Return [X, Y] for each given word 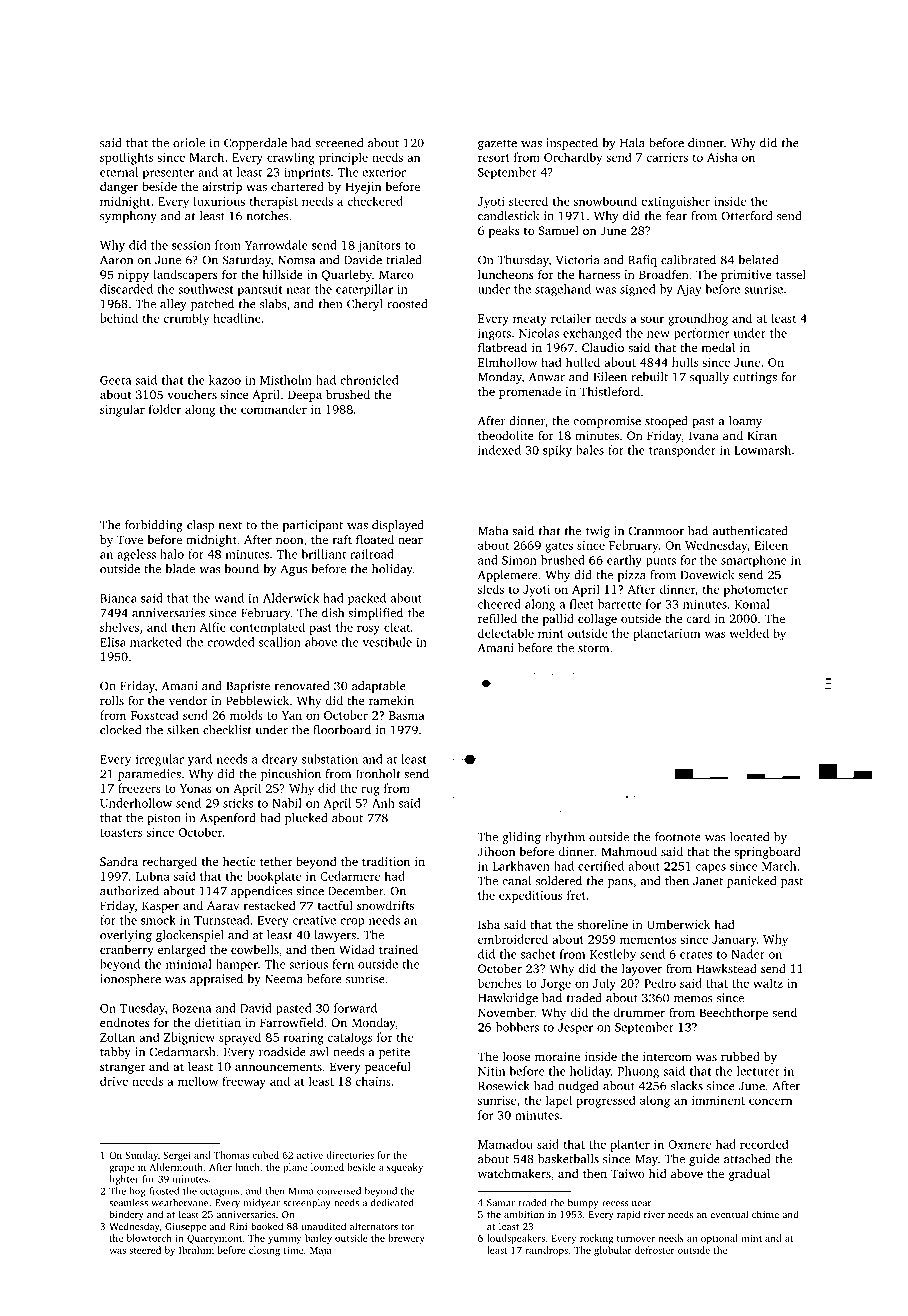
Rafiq [642, 261]
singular [122, 410]
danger [119, 188]
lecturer [758, 1071]
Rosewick [504, 1086]
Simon [519, 560]
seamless [128, 1203]
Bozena [191, 1008]
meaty [530, 320]
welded [749, 633]
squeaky [405, 1168]
